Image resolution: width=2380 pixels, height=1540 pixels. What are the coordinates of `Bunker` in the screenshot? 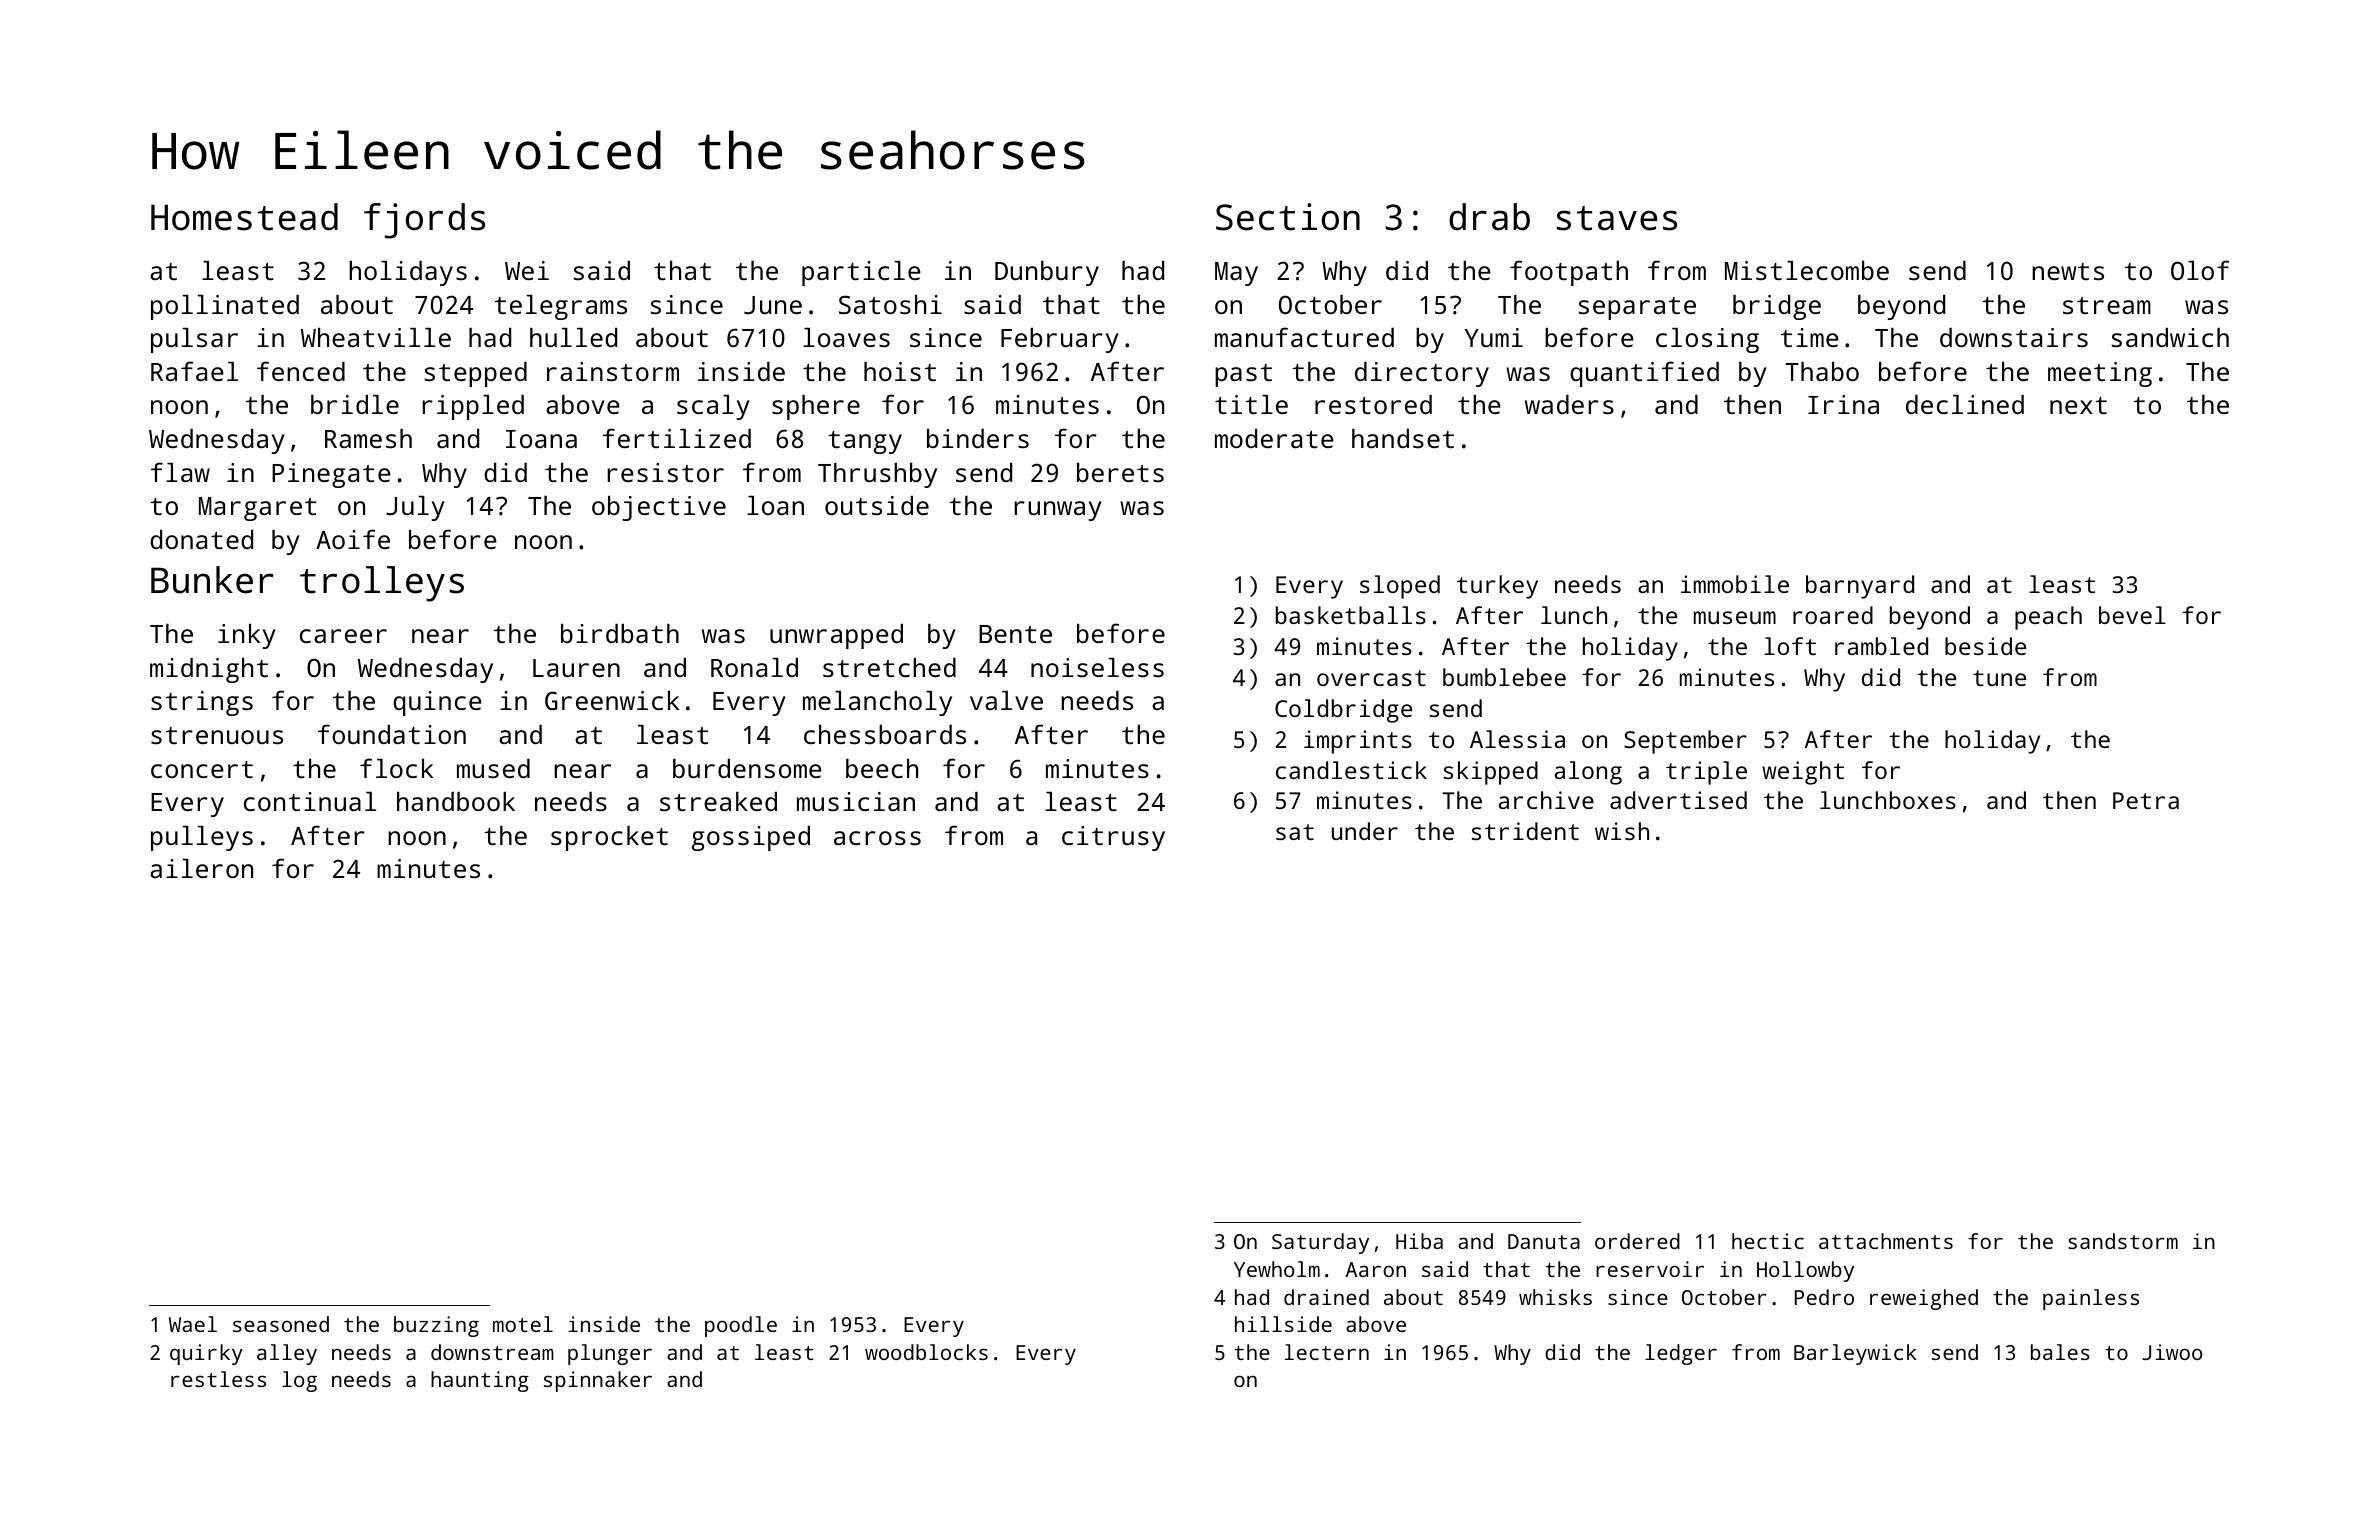 It's located at (212, 580).
